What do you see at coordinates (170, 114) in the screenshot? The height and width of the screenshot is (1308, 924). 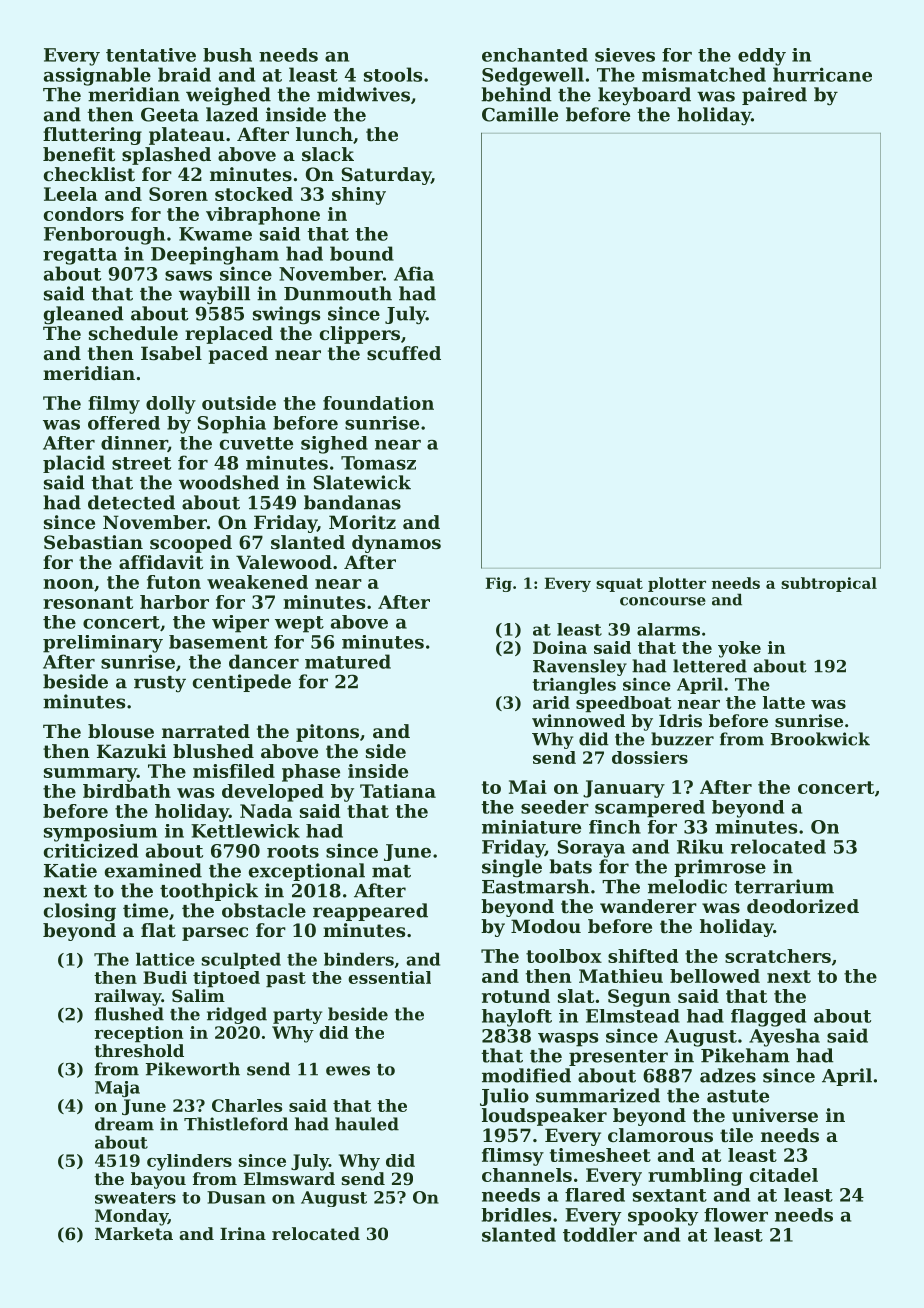 I see `Geeta` at bounding box center [170, 114].
